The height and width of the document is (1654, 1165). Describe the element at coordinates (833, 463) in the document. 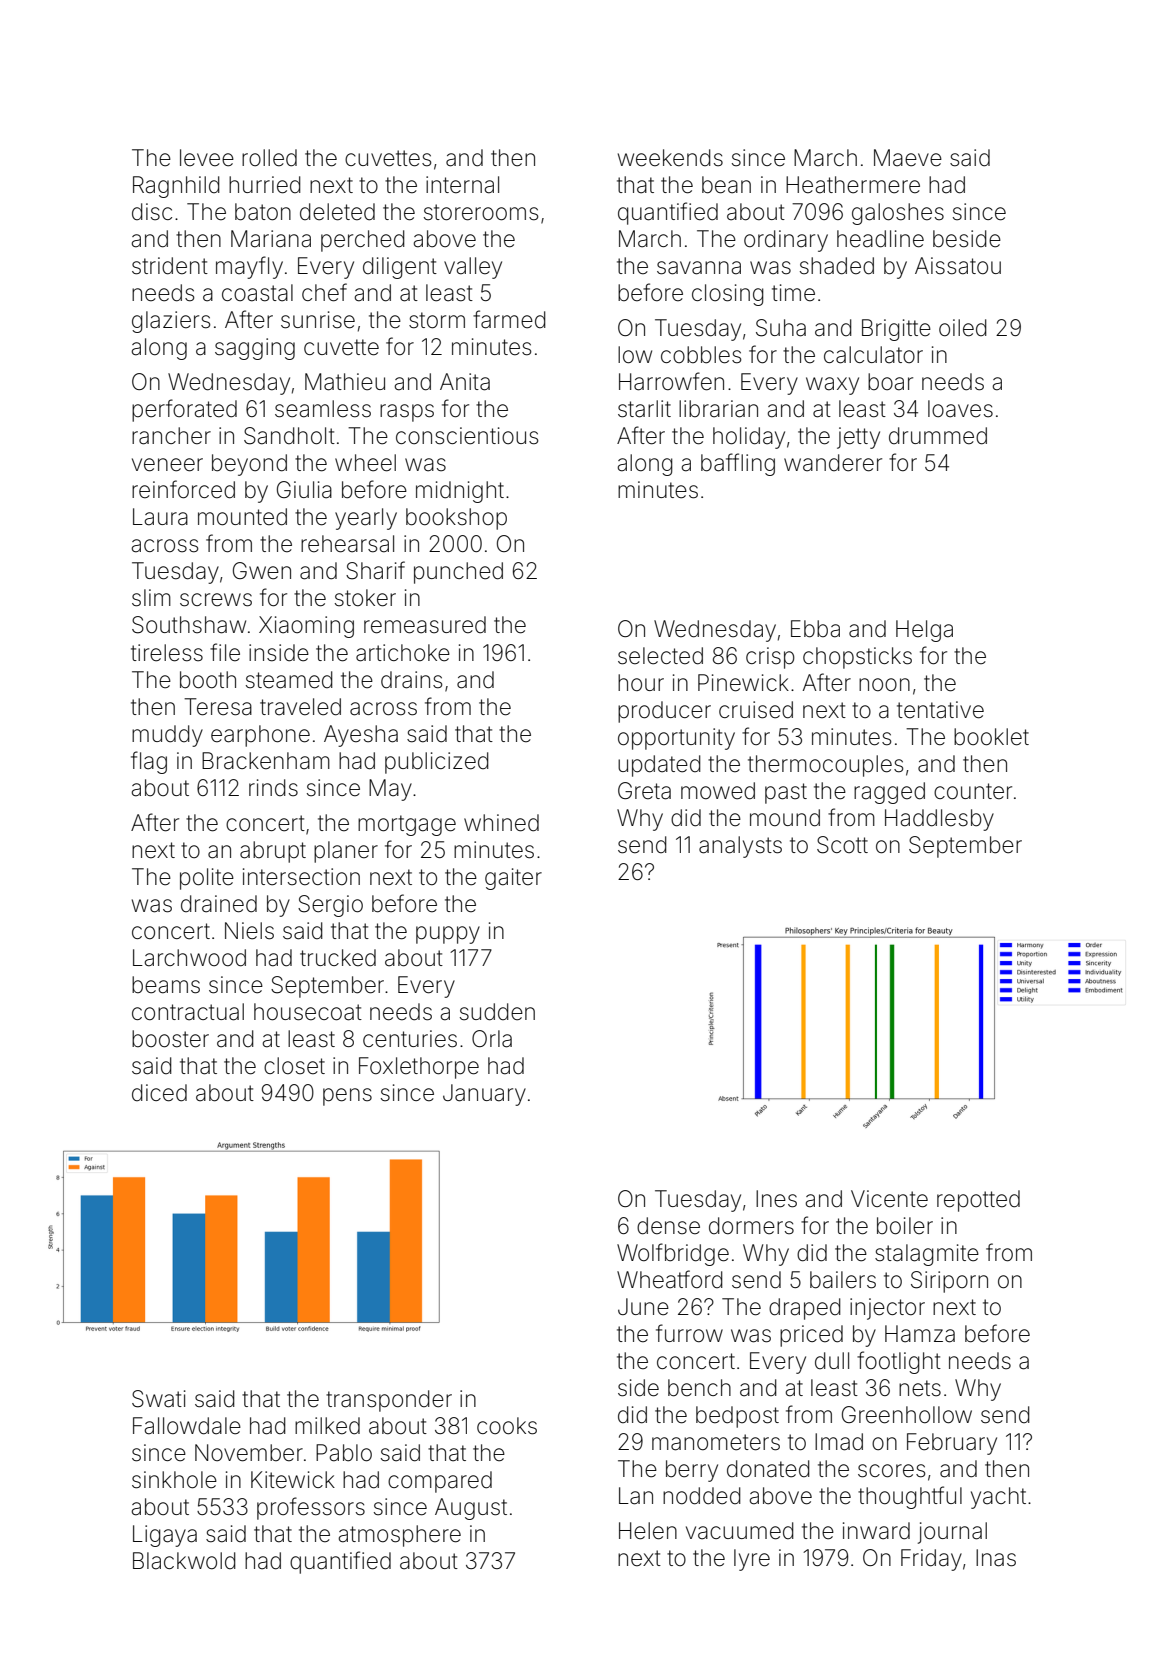

I see `wanderer` at that location.
